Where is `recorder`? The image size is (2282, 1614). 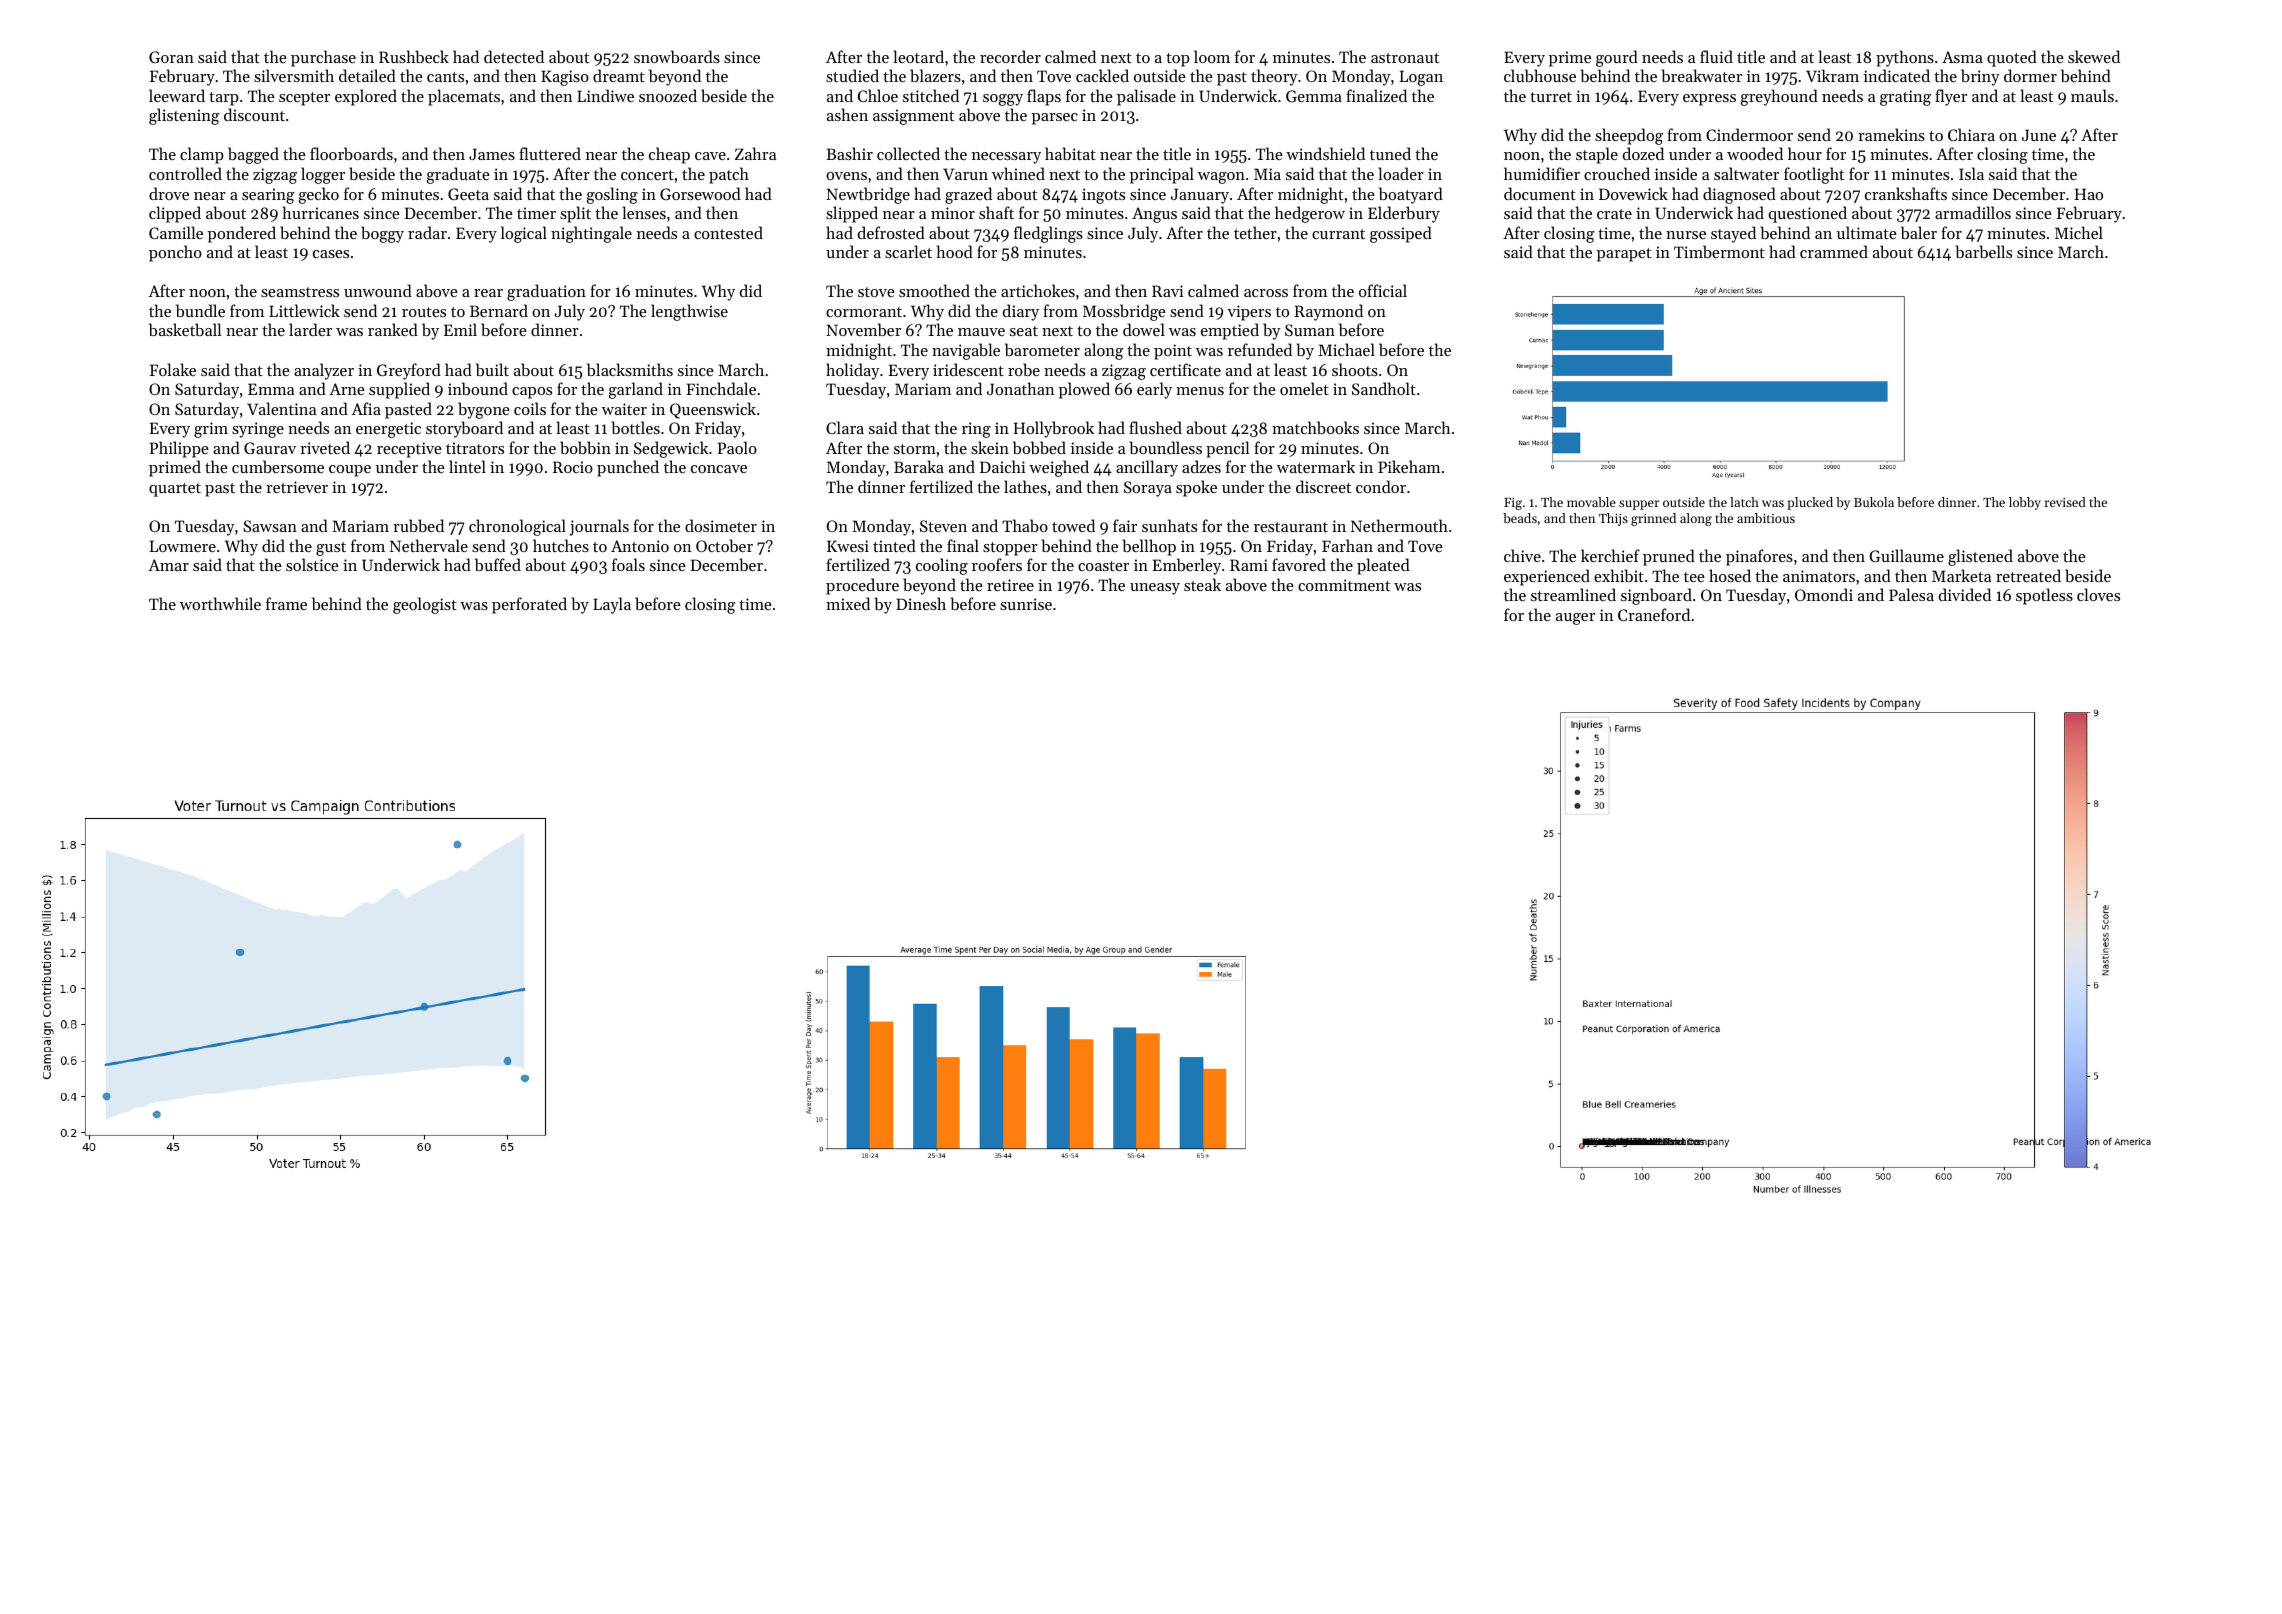
recorder is located at coordinates (1010, 56).
